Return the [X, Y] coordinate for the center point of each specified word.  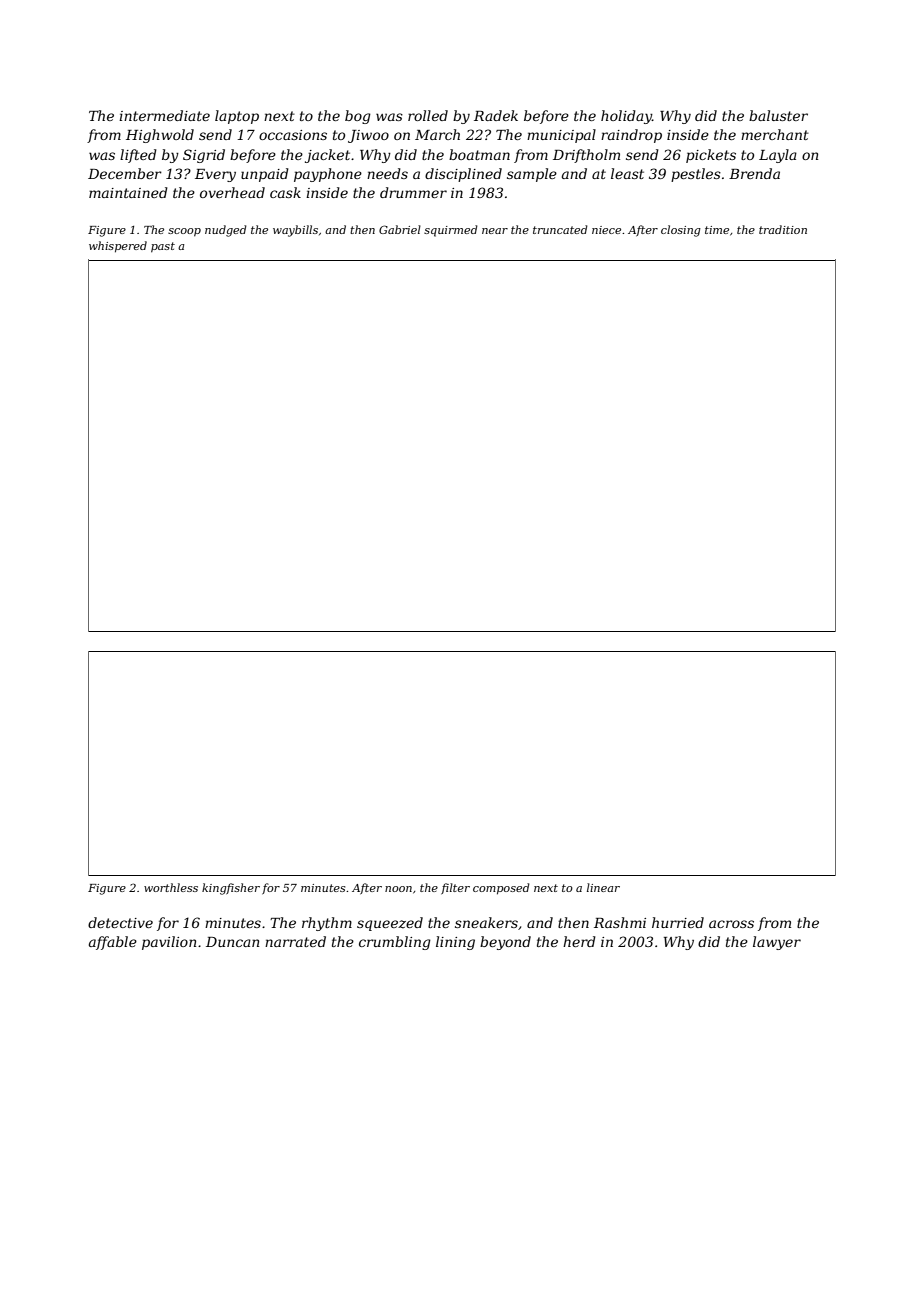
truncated [560, 229]
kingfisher [231, 889]
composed [501, 889]
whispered [118, 247]
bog [358, 117]
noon [398, 889]
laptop [237, 117]
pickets [711, 156]
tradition [783, 229]
